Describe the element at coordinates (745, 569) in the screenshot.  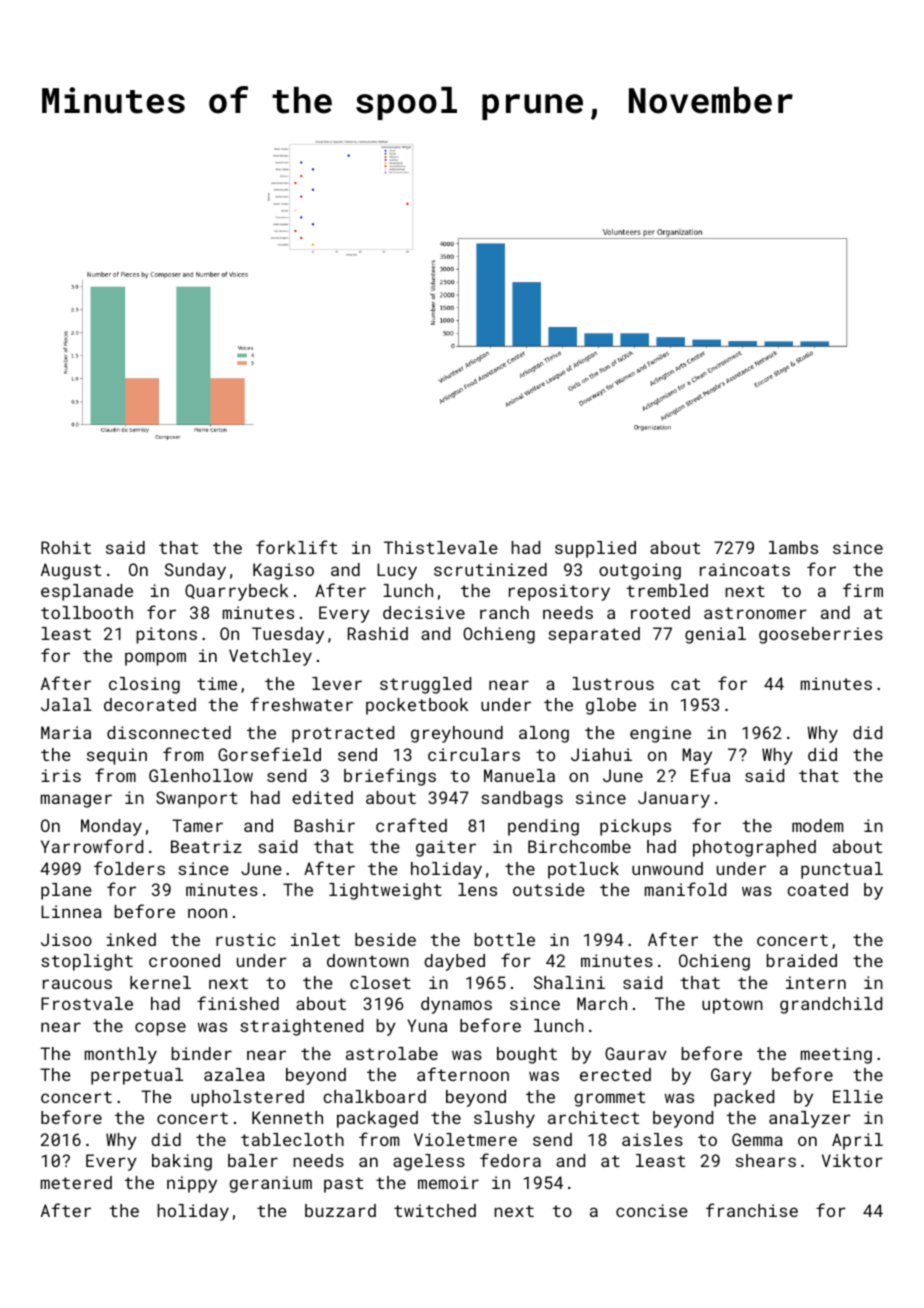
I see `raincoats` at that location.
